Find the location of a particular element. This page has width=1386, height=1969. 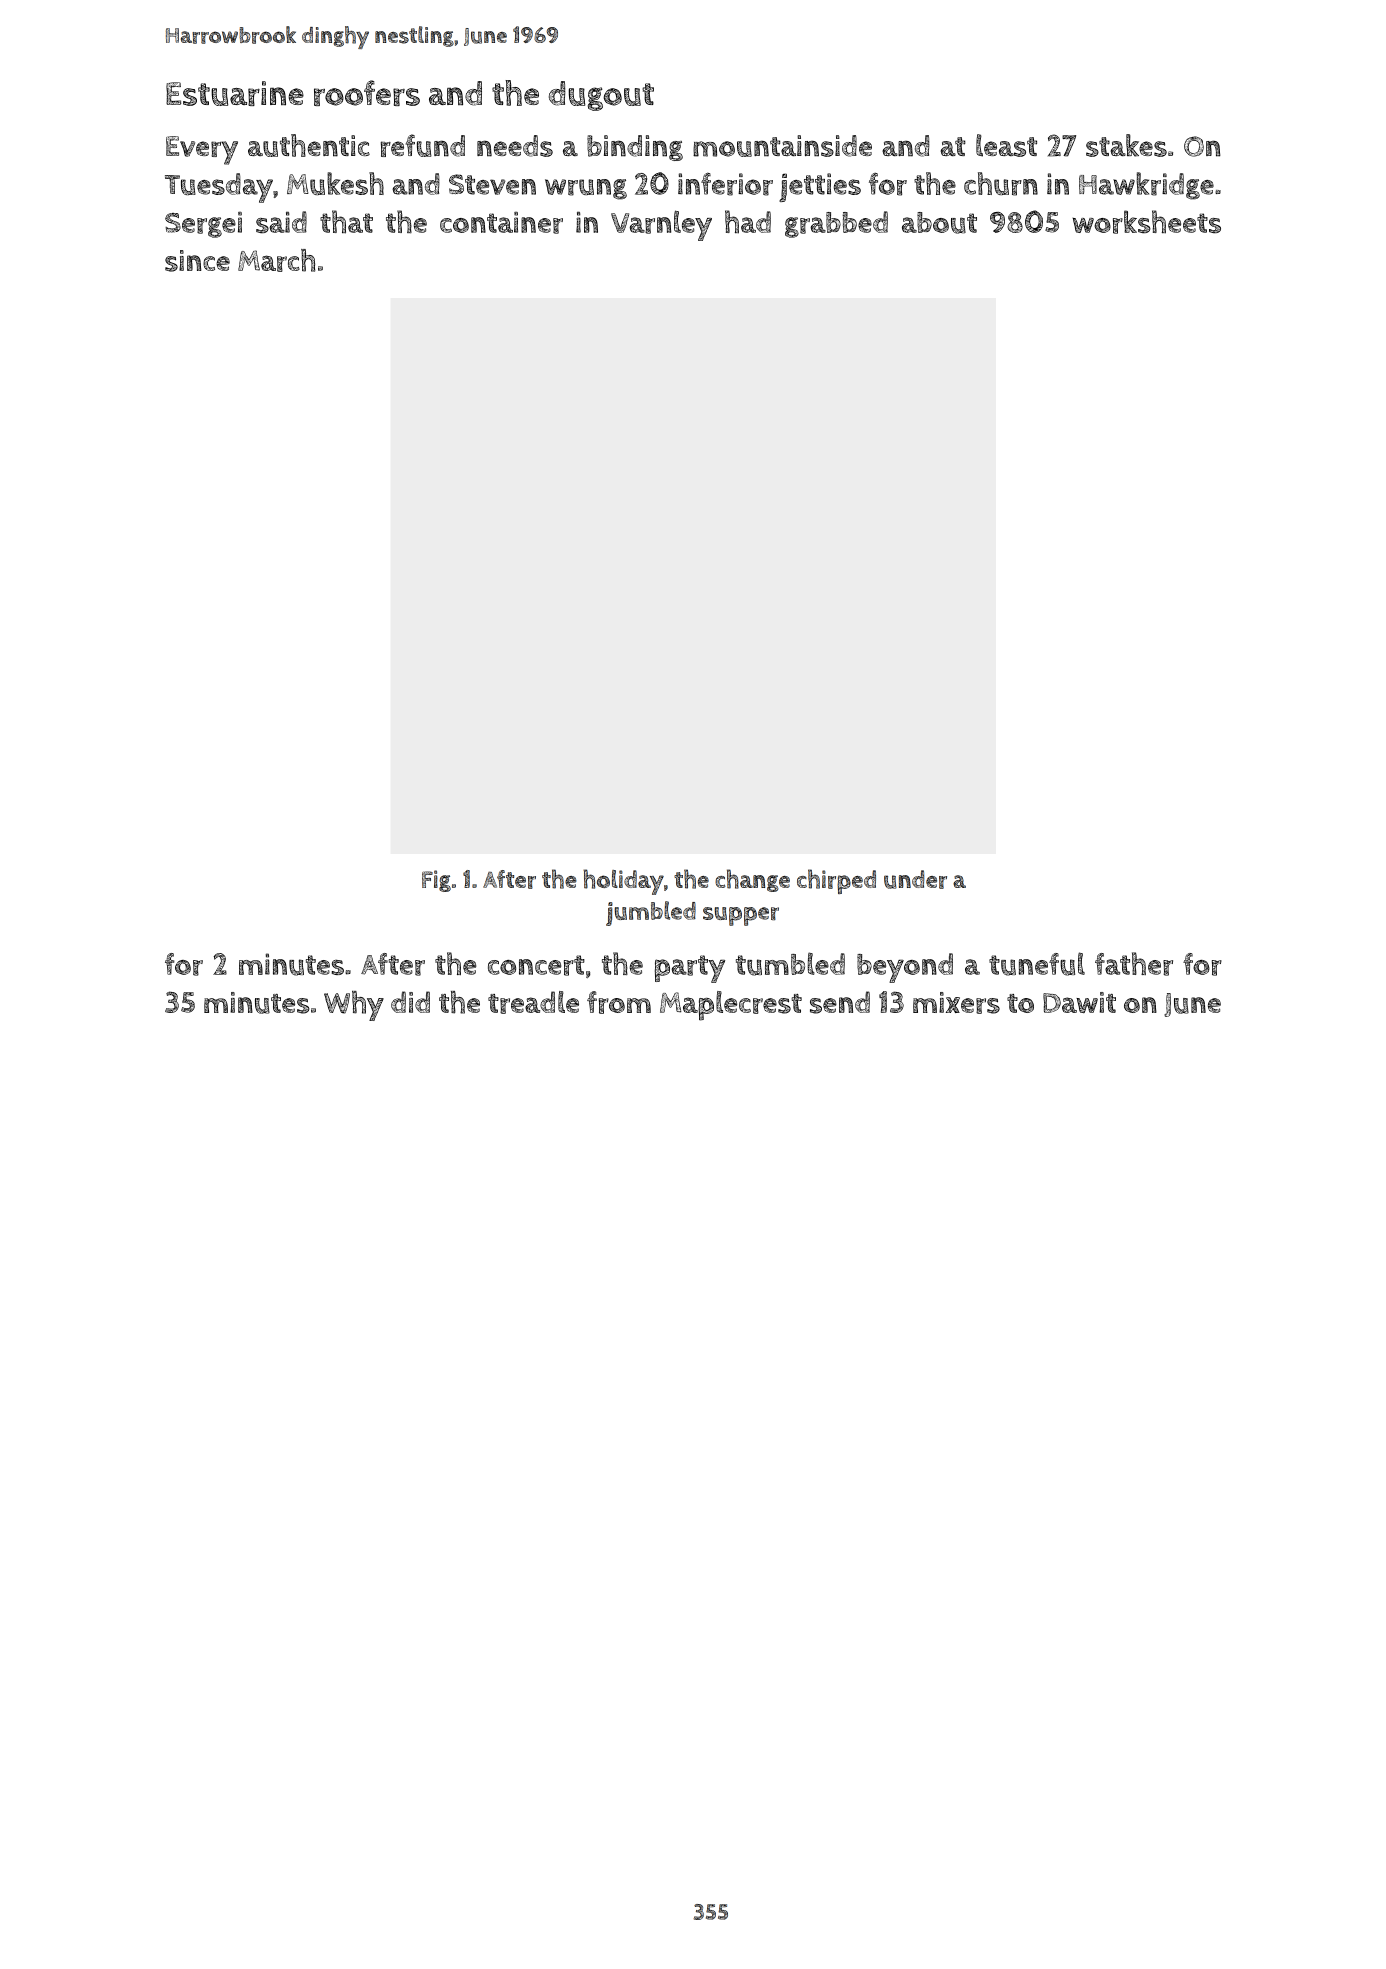

grabbed is located at coordinates (836, 224).
